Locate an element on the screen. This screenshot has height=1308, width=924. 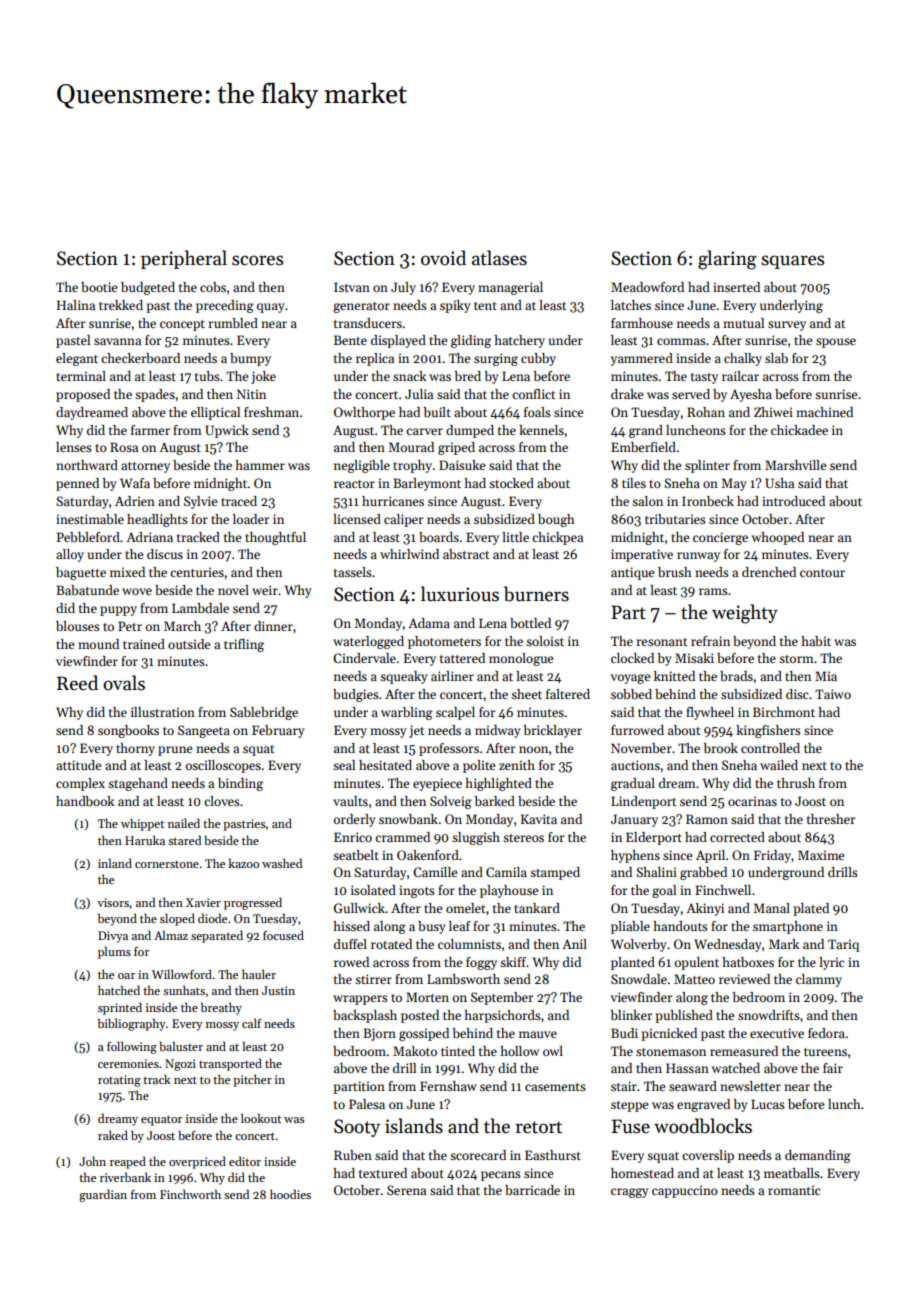
attitude is located at coordinates (78, 765).
